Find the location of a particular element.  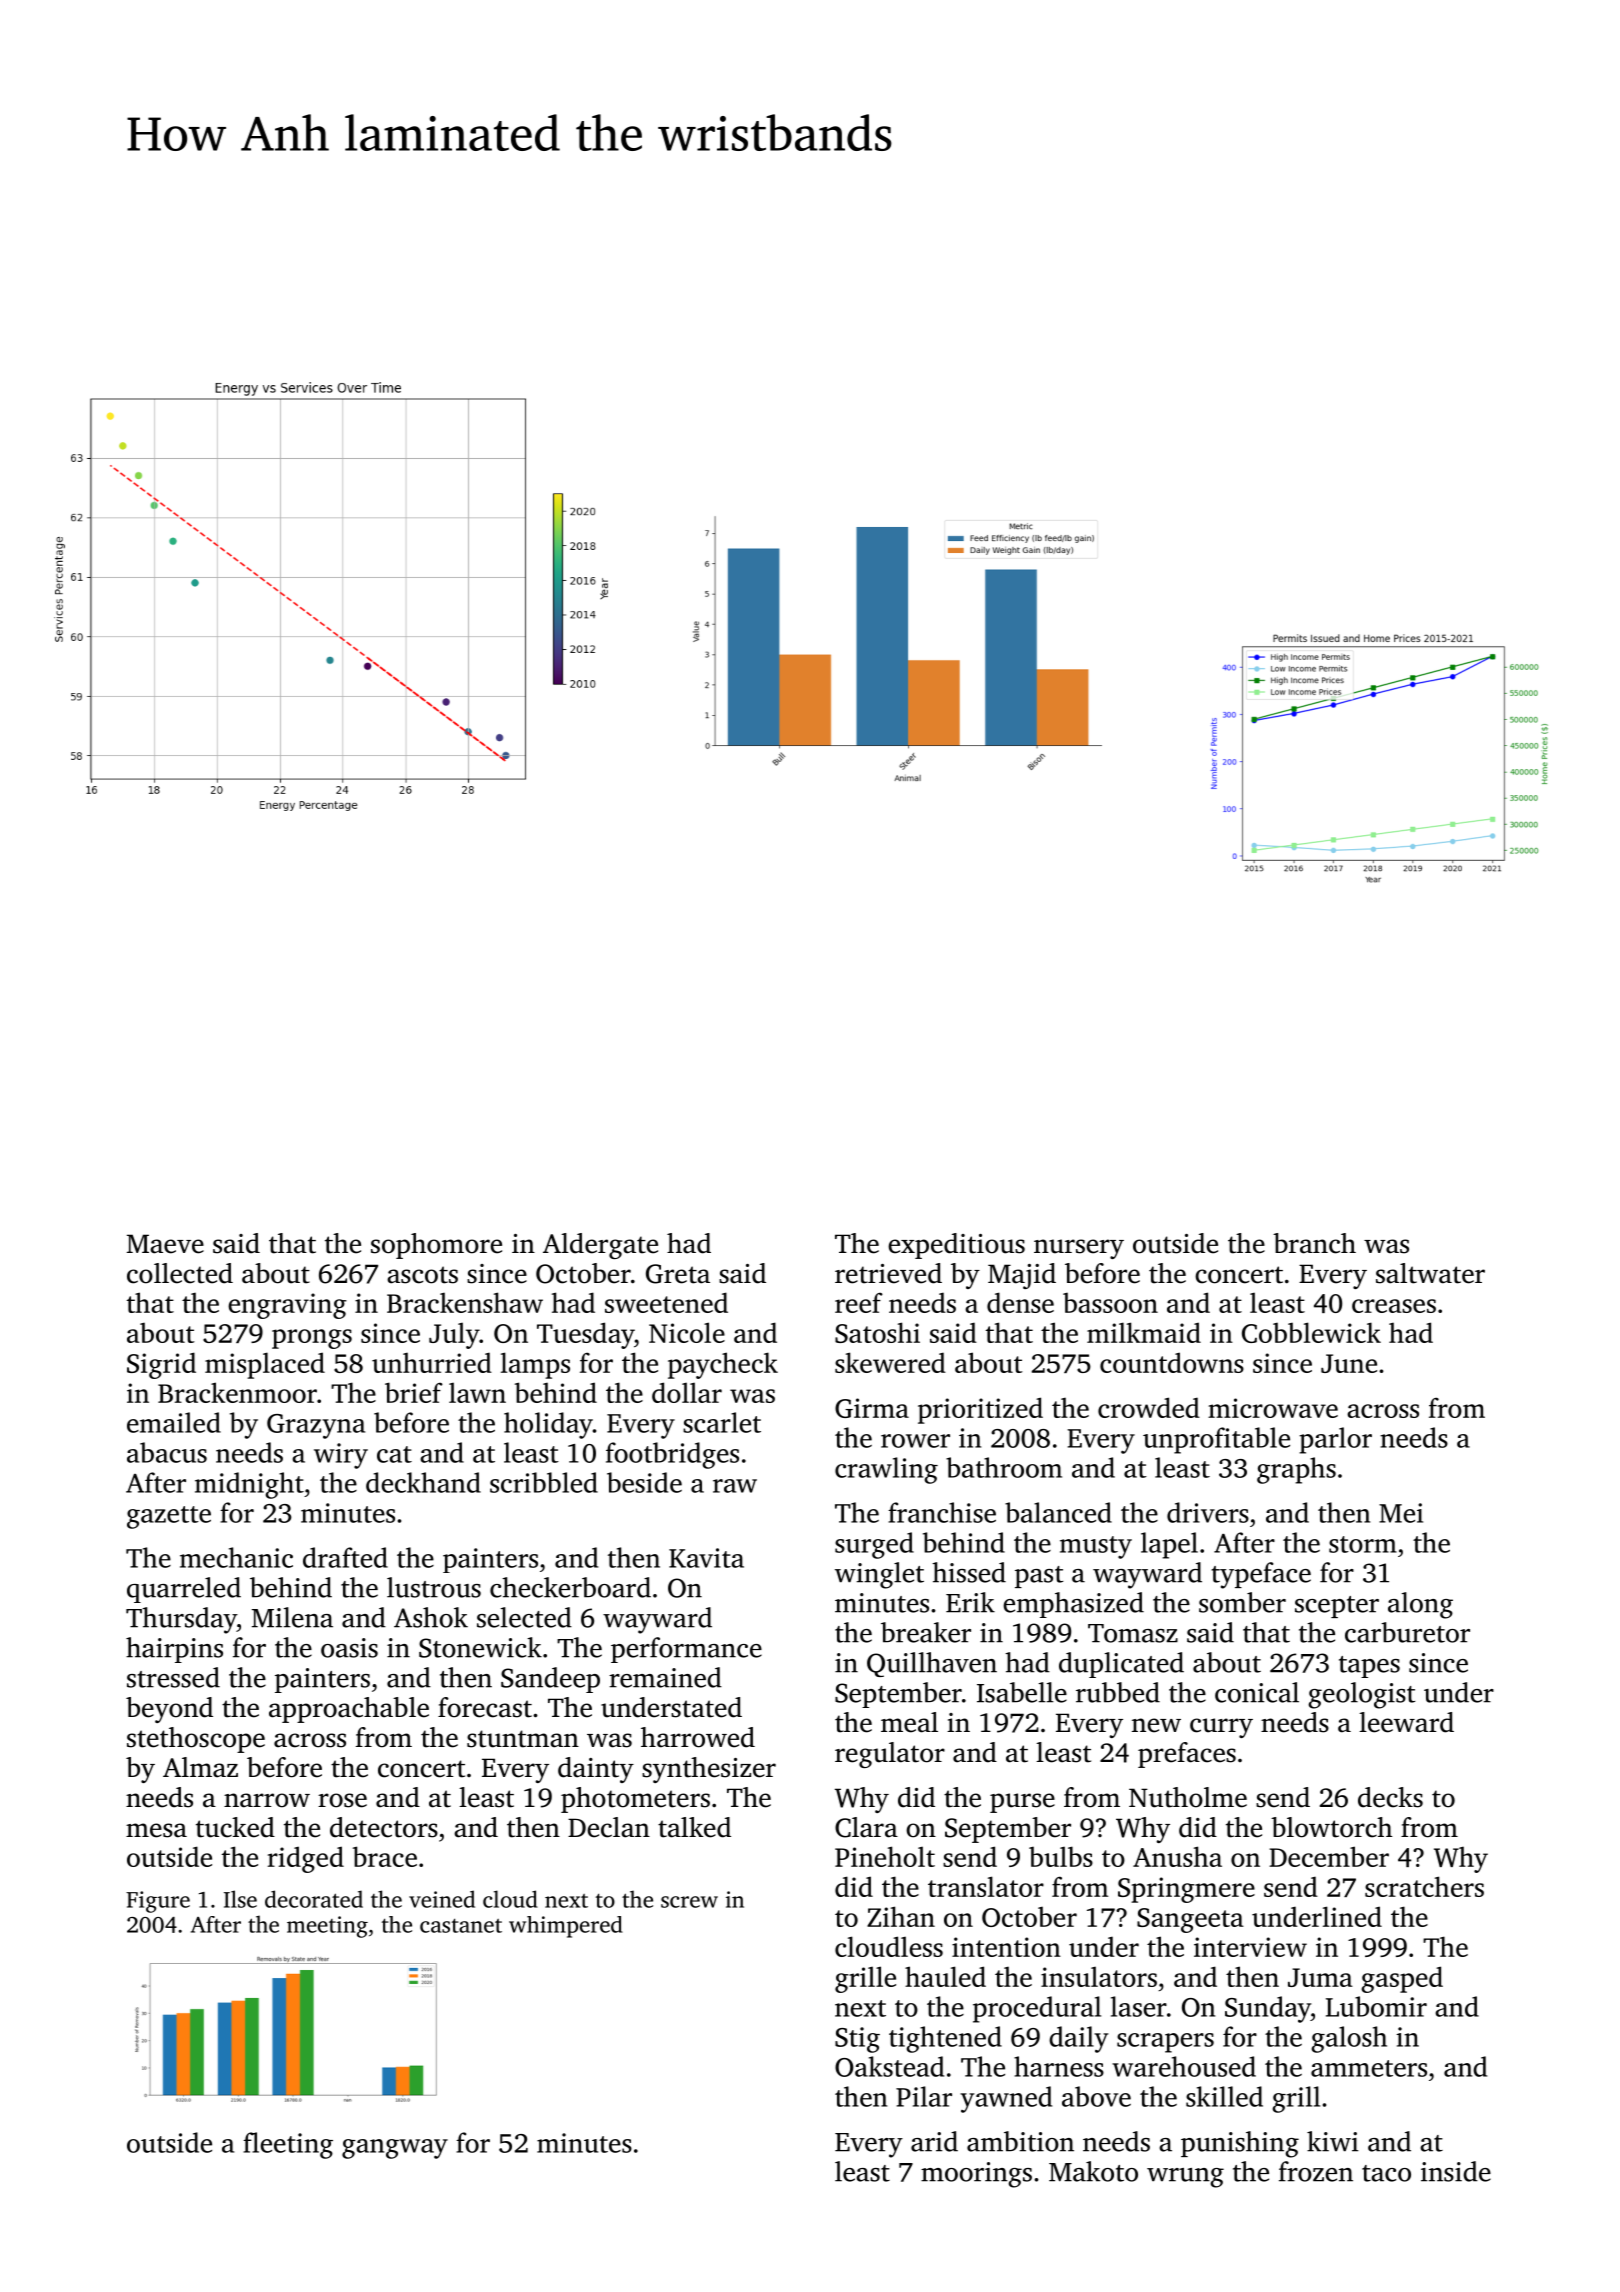

somber is located at coordinates (1242, 1602).
